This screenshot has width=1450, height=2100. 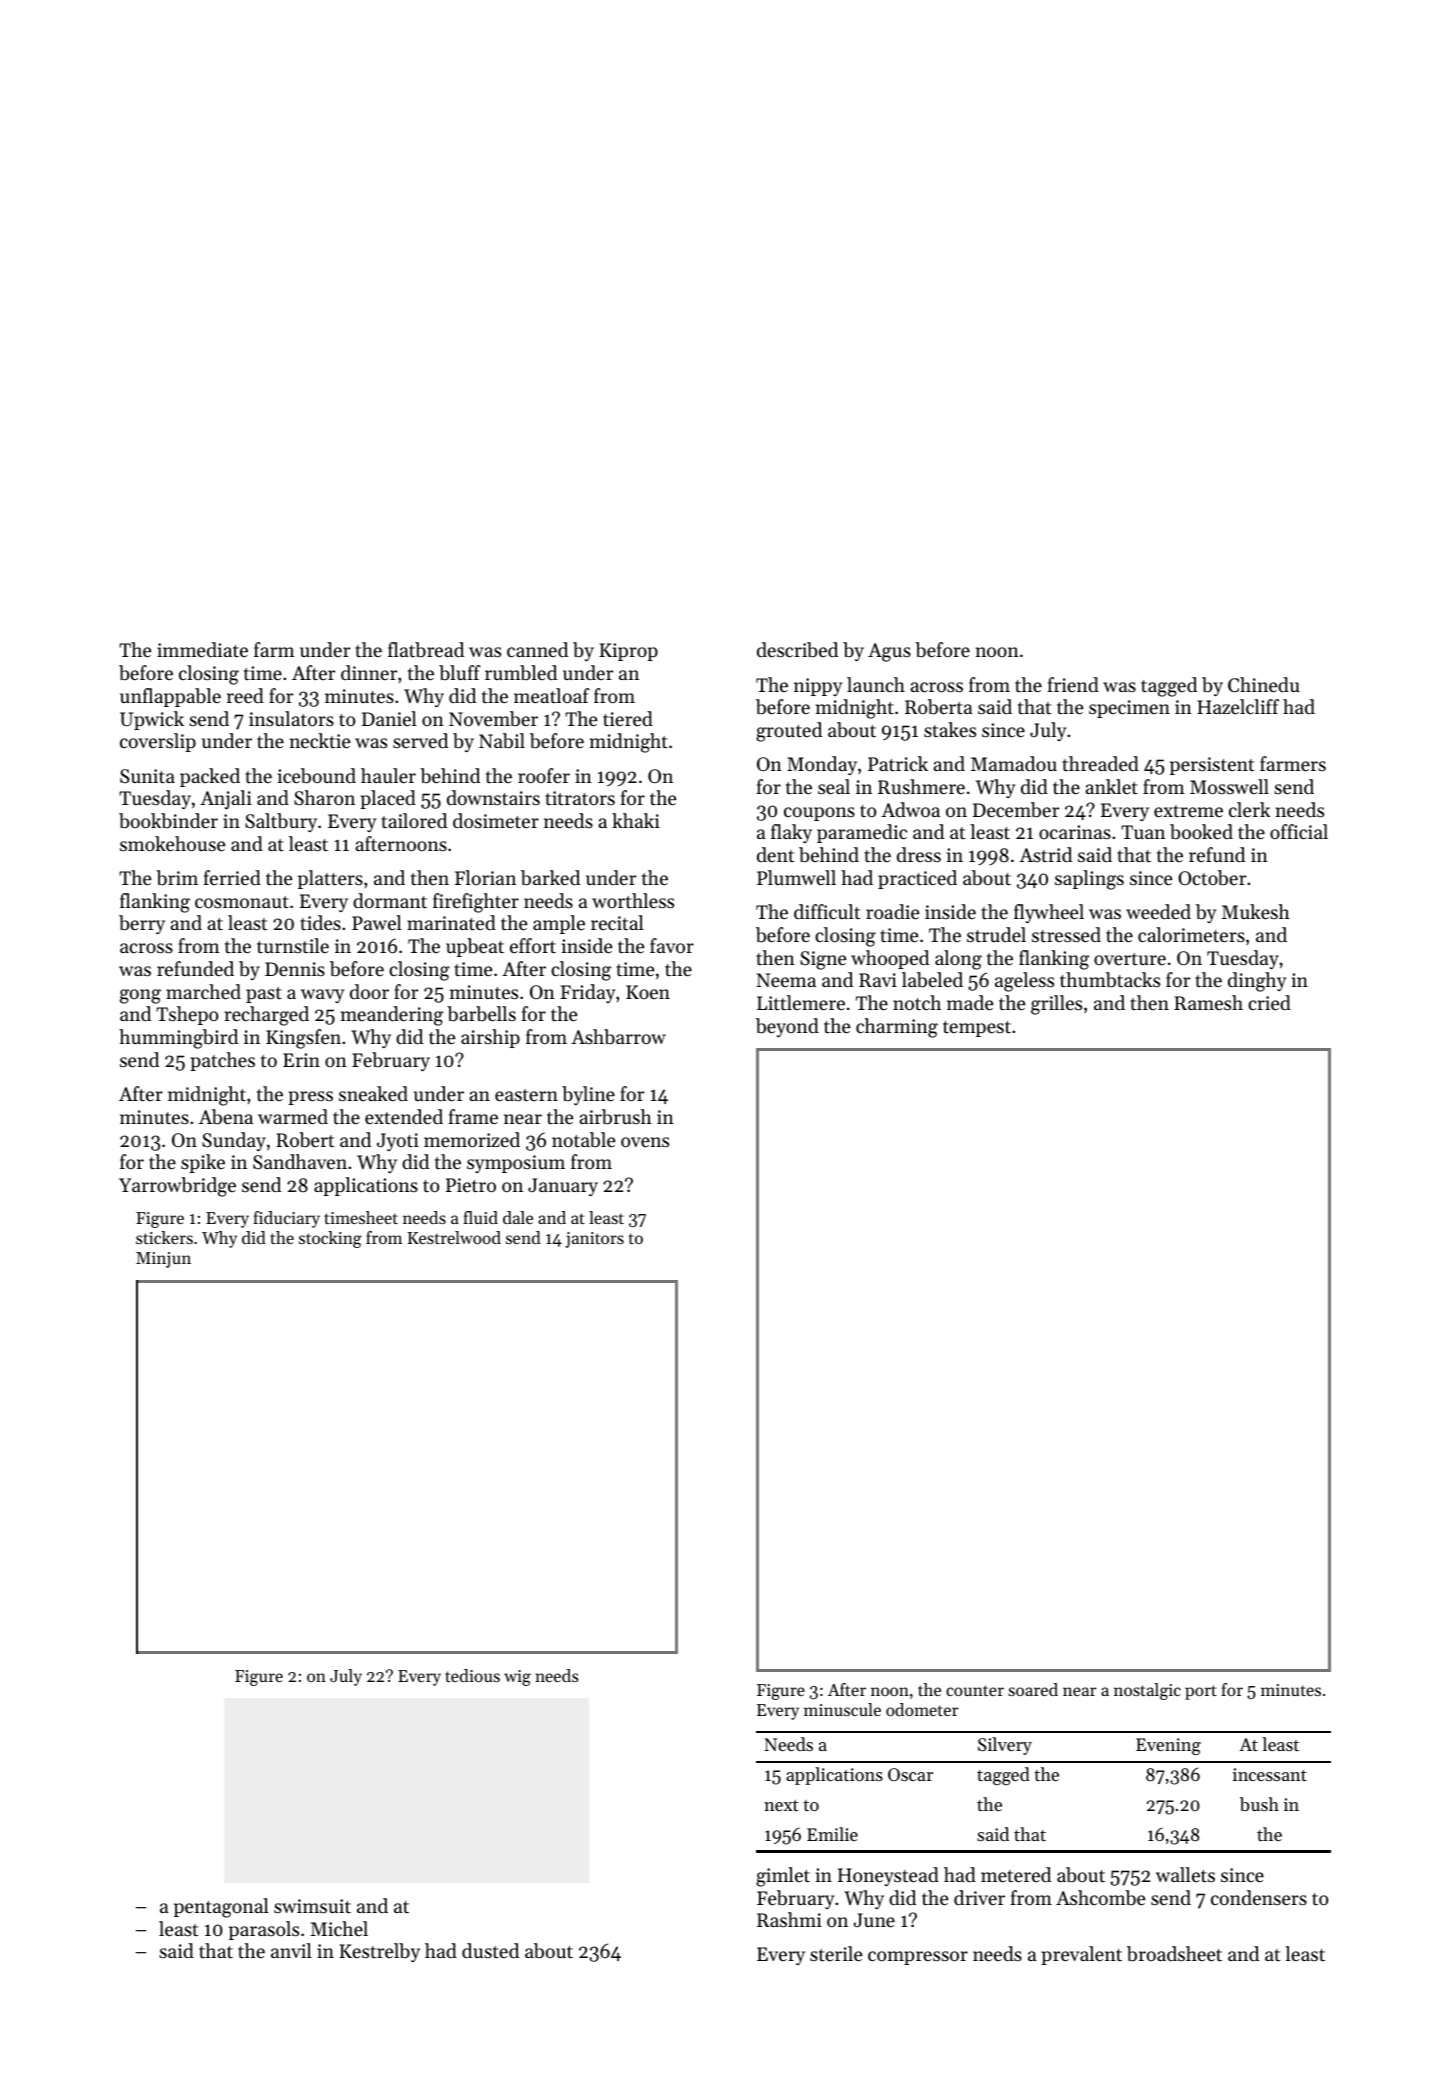 What do you see at coordinates (1174, 1954) in the screenshot?
I see `broadsheet` at bounding box center [1174, 1954].
